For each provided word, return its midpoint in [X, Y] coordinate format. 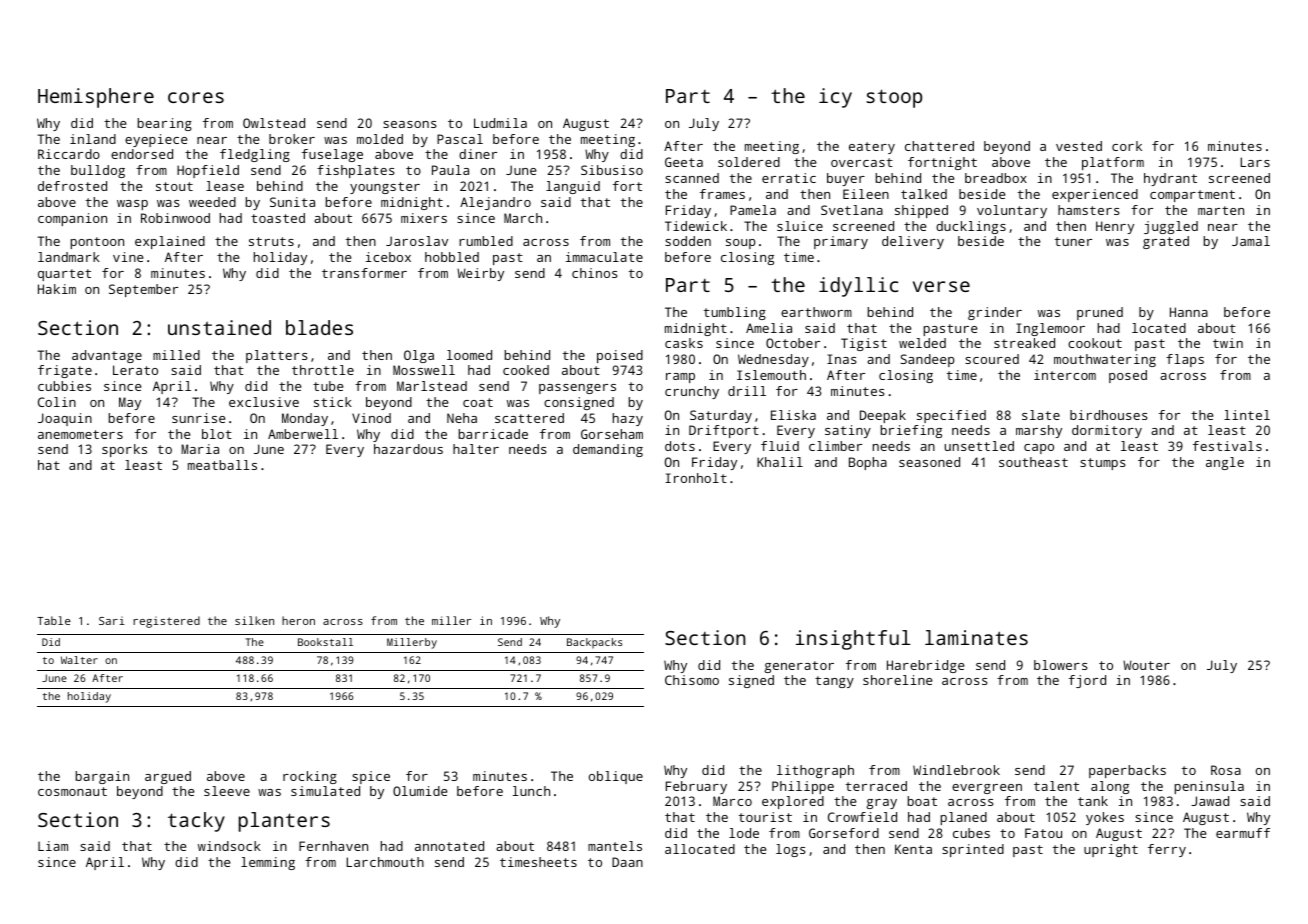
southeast [1033, 462]
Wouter [1146, 665]
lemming [268, 863]
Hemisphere [96, 98]
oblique [616, 777]
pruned [1100, 313]
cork [1127, 146]
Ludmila [500, 123]
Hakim [57, 289]
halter [476, 449]
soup [741, 244]
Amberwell [303, 434]
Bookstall [325, 642]
